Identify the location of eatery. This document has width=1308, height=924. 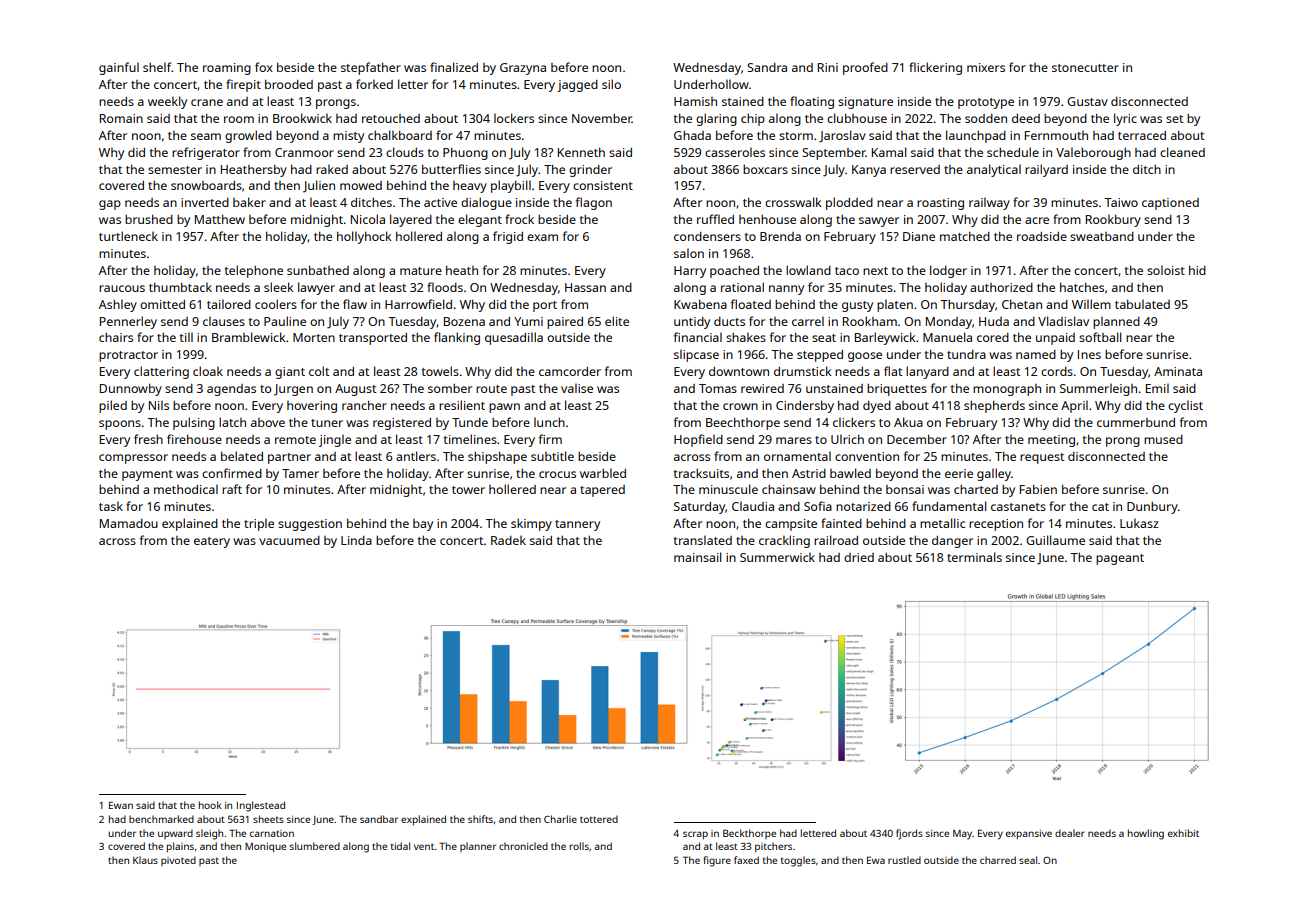
(212, 542).
